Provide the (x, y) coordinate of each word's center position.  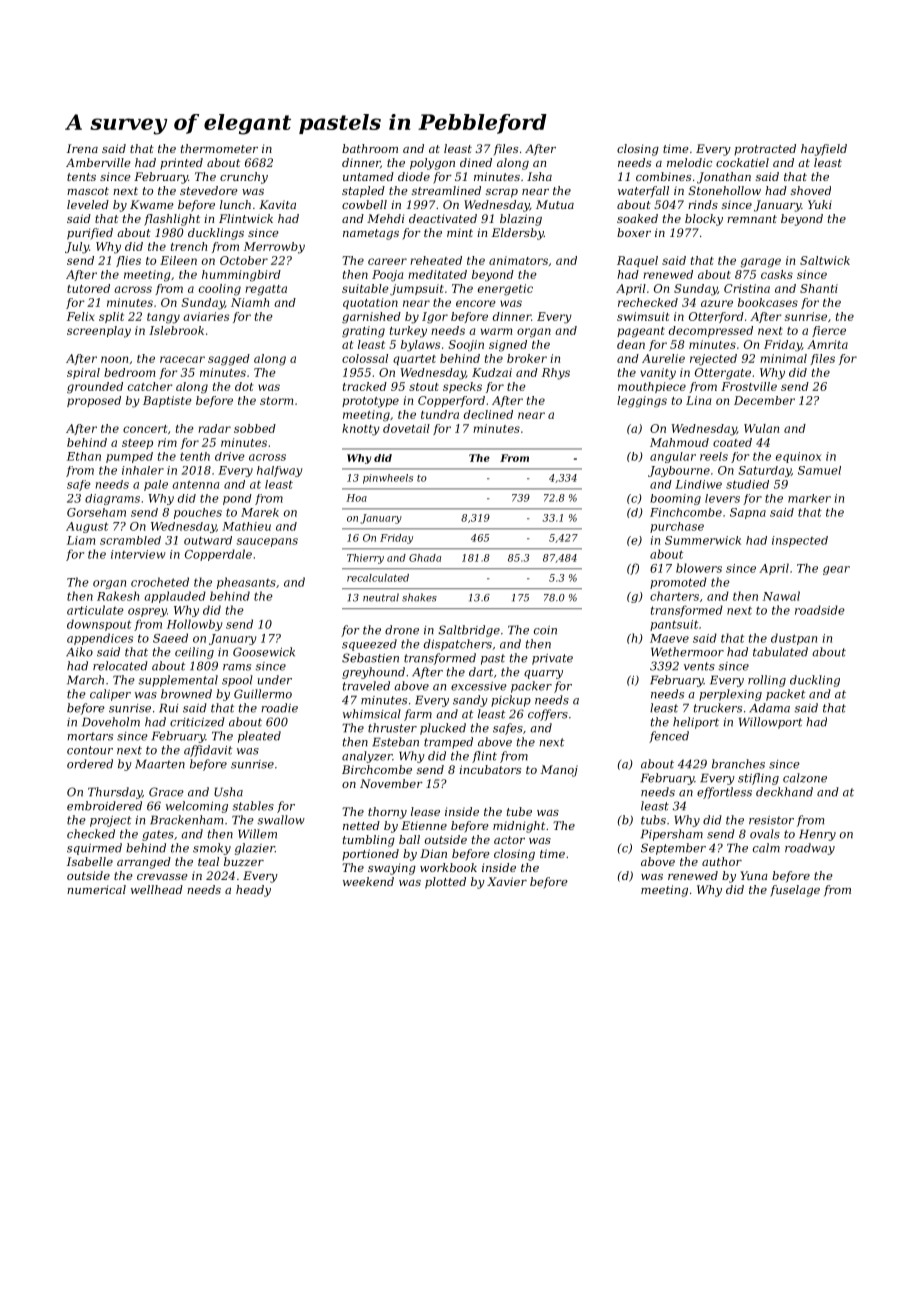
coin (545, 630)
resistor (771, 820)
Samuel (819, 470)
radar (214, 428)
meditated (437, 274)
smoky (212, 849)
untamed (368, 176)
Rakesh (118, 596)
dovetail (406, 428)
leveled (88, 204)
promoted (678, 583)
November (391, 783)
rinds (703, 204)
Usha (228, 792)
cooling (220, 290)
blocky (704, 220)
